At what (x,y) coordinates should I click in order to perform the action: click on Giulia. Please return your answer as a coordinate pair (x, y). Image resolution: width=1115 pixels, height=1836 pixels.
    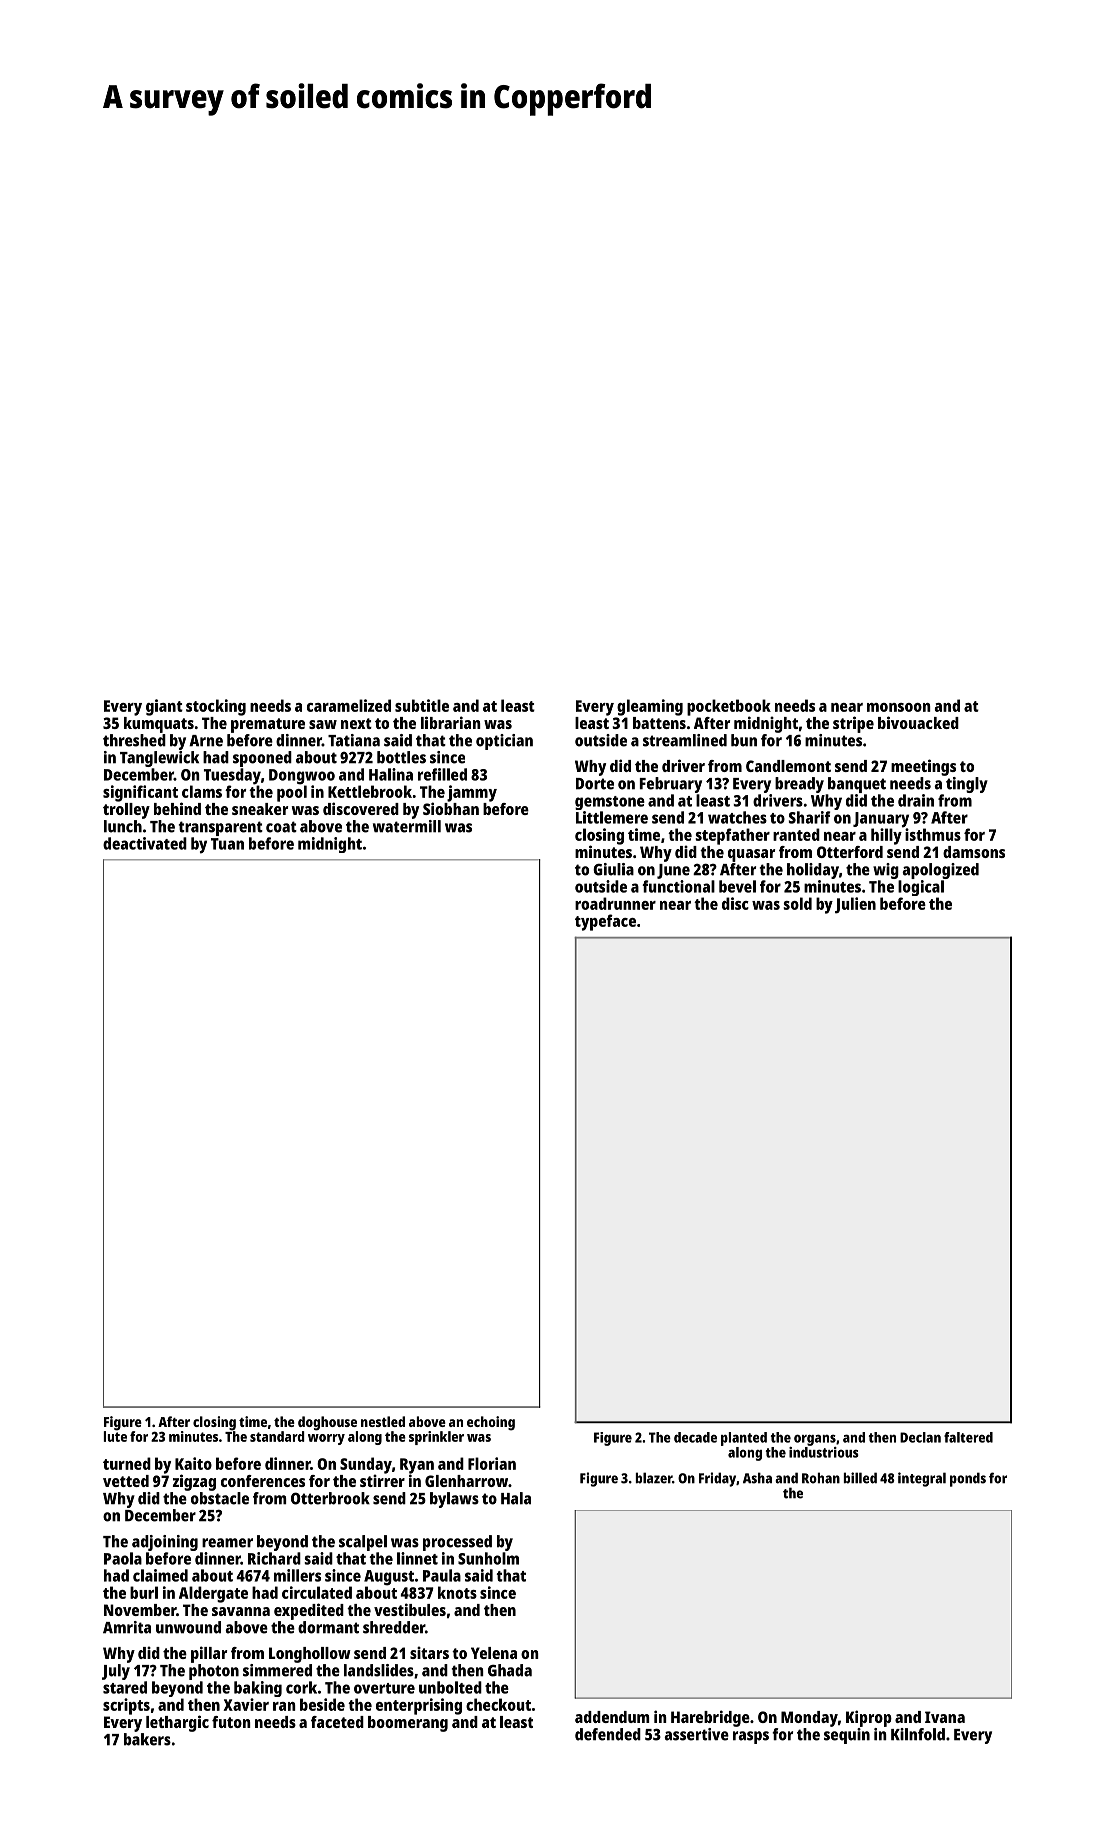
    Looking at the image, I should click on (613, 869).
